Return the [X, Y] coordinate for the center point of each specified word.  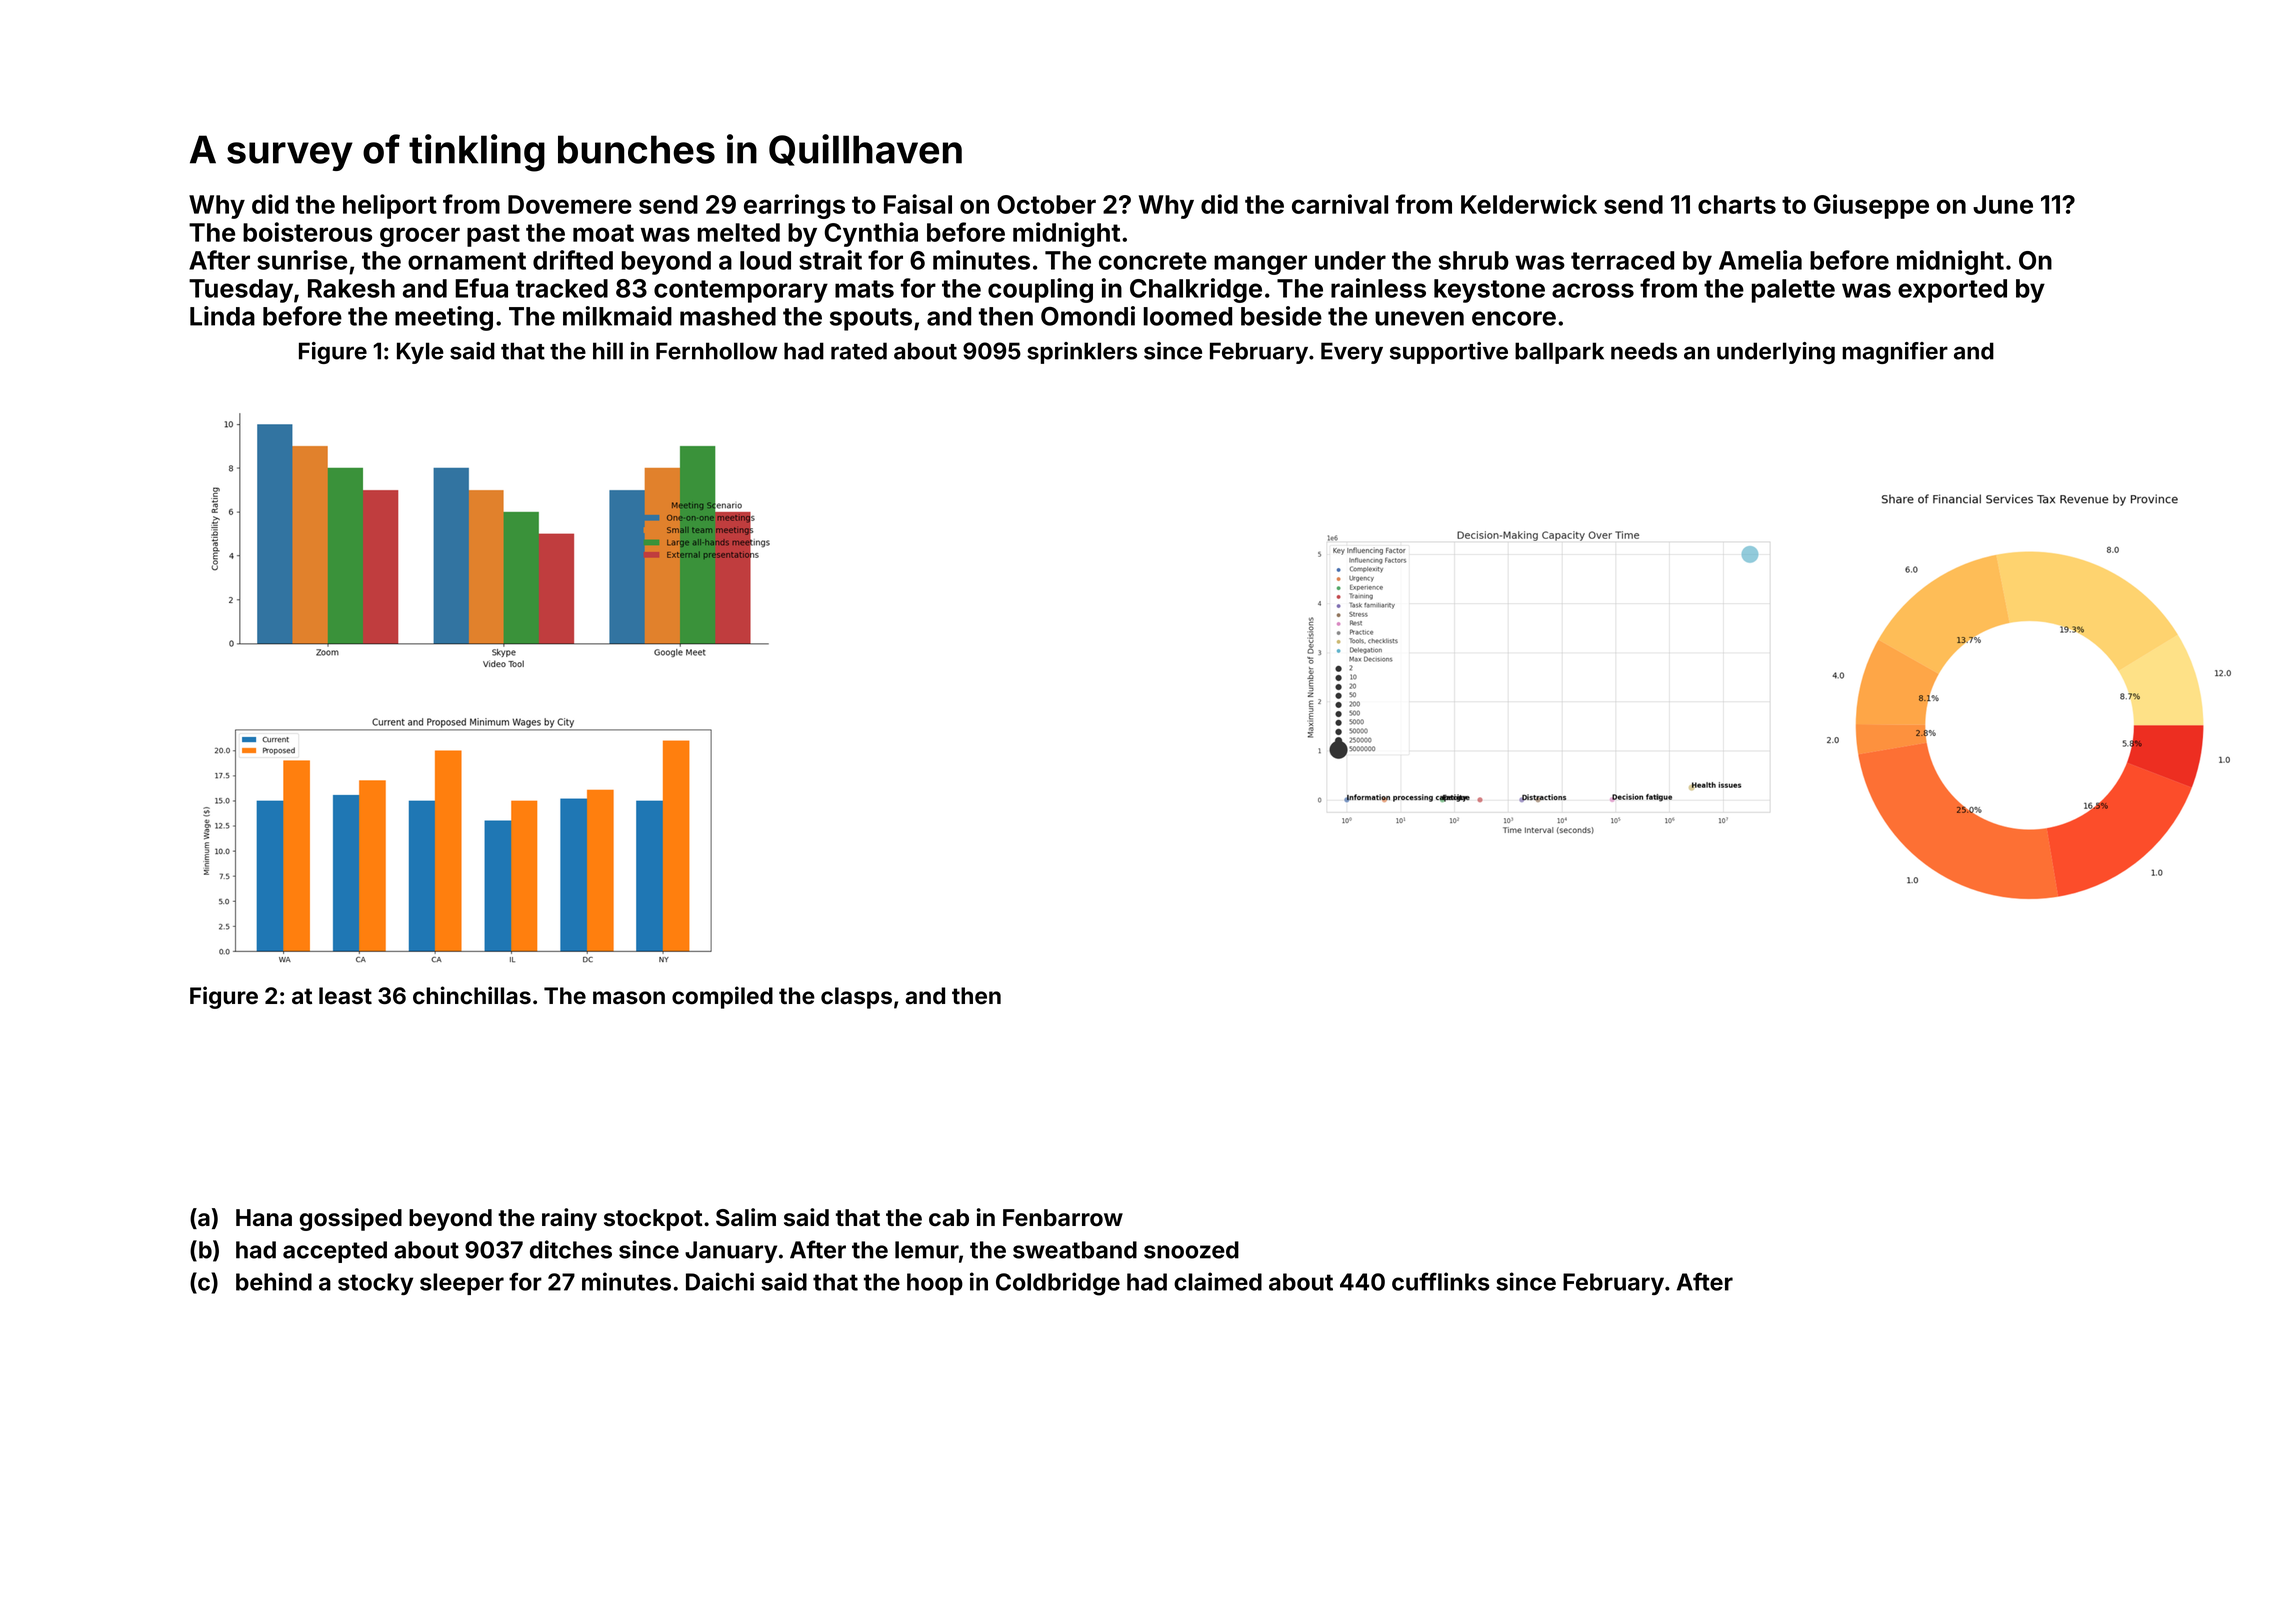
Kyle [420, 353]
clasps [856, 998]
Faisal [918, 204]
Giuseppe [1871, 206]
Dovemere [570, 204]
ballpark [1559, 353]
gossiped [351, 1219]
